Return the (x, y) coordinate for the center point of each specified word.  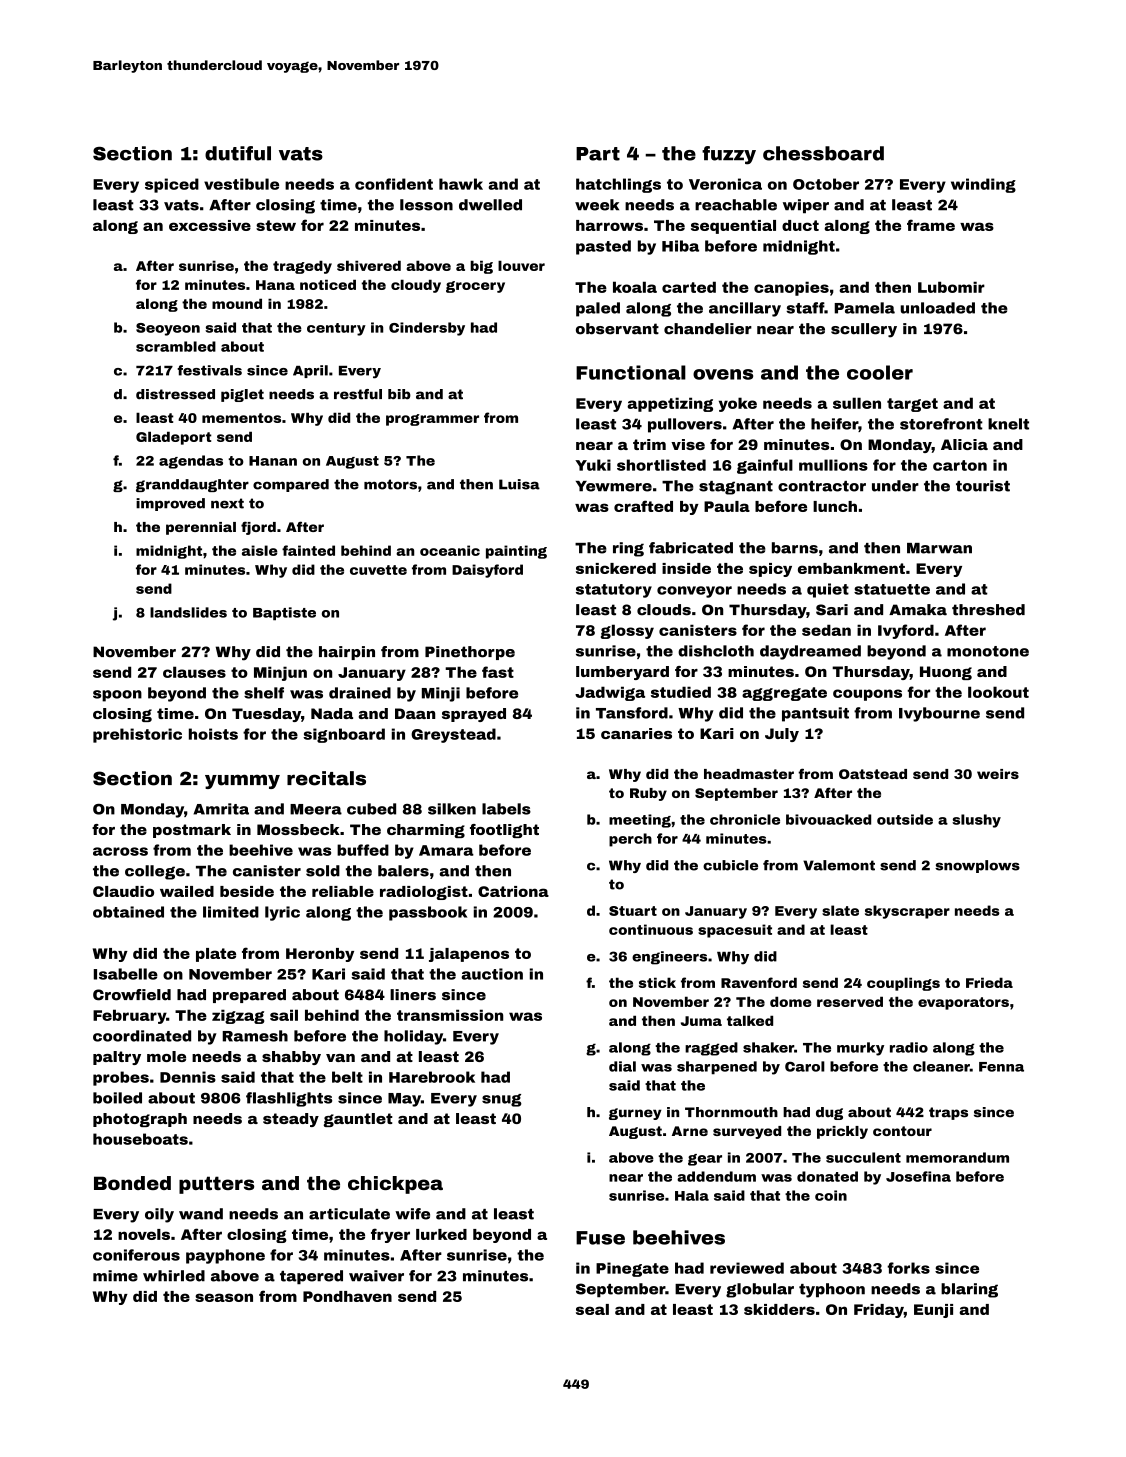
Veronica (725, 184)
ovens (723, 374)
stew (276, 225)
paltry (117, 1058)
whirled (174, 1276)
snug (502, 1100)
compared (291, 485)
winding (983, 185)
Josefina (918, 1176)
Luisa (519, 484)
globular (760, 1290)
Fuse (600, 1238)
